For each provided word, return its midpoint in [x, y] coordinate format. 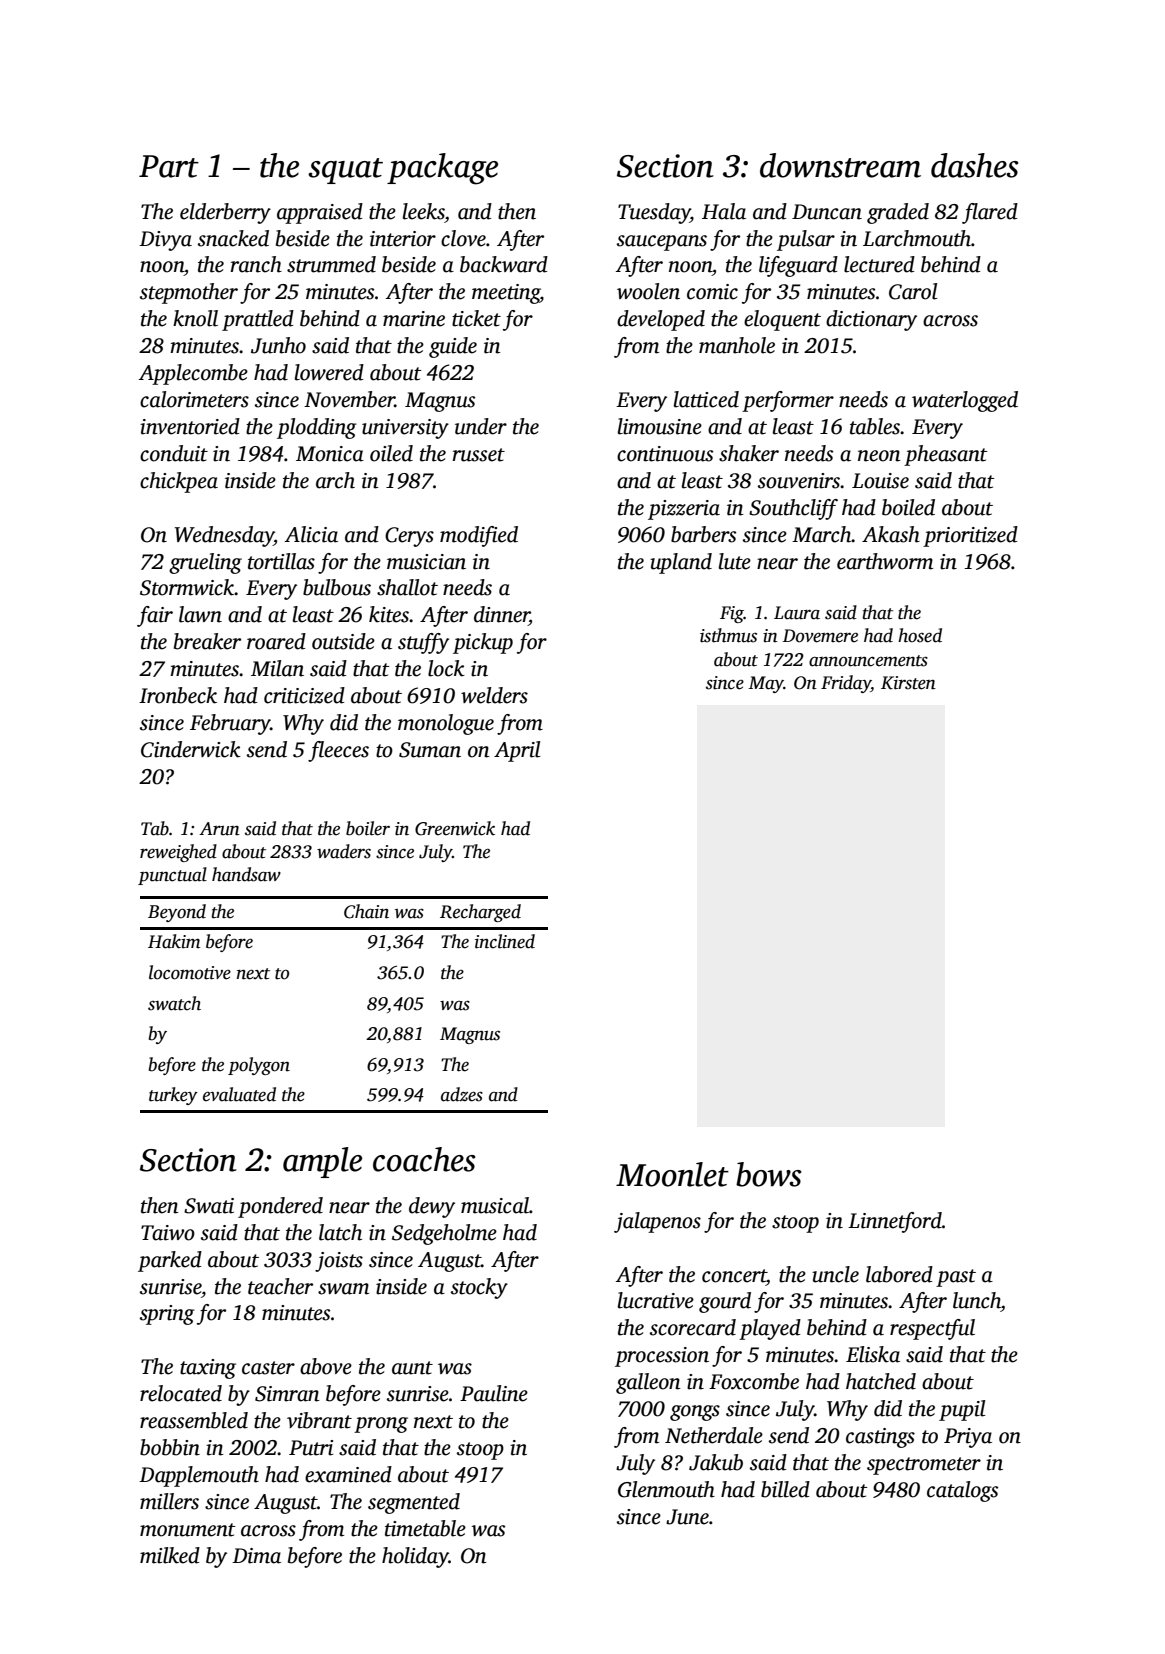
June [687, 1517]
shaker [749, 453]
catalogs [962, 1491]
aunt [412, 1368]
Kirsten [908, 683]
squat [345, 171]
